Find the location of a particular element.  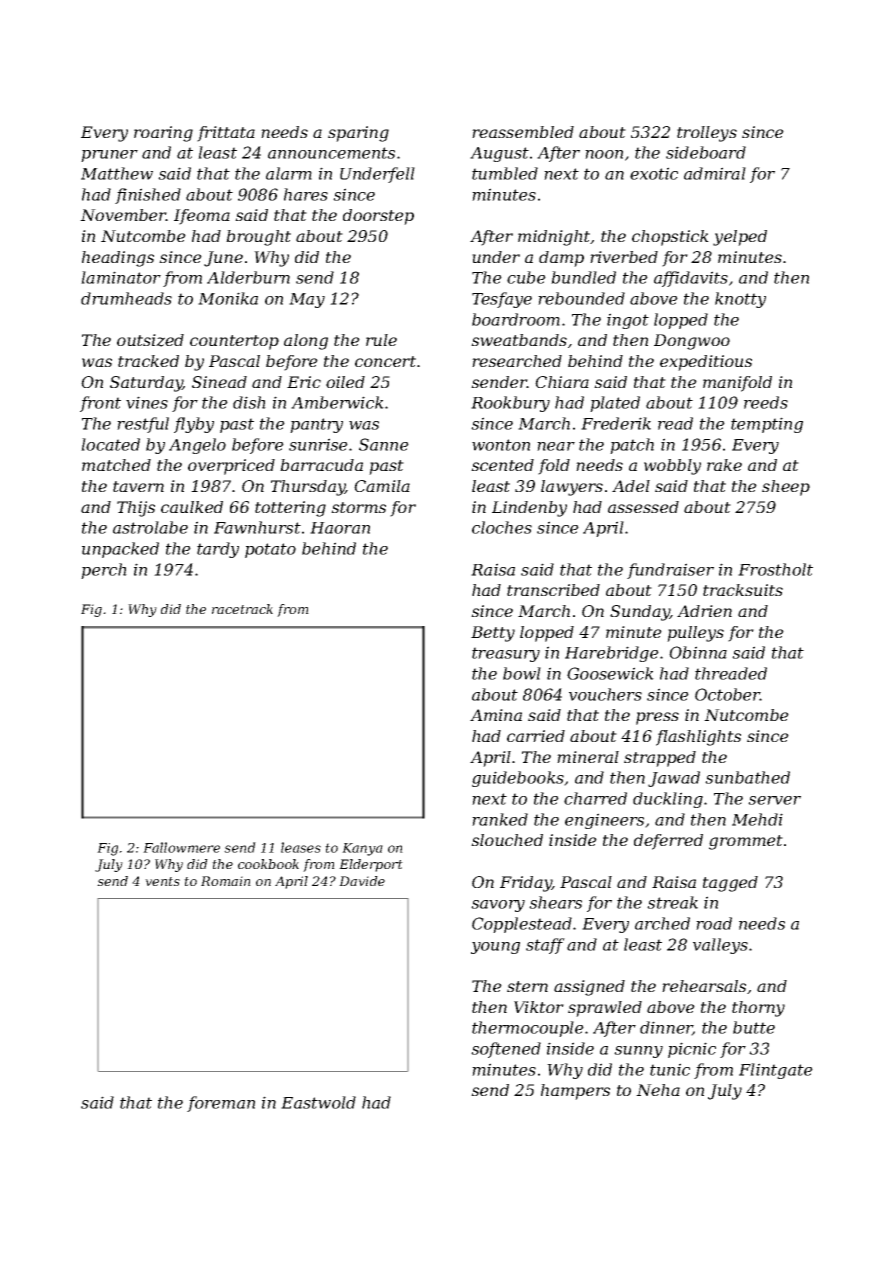

guidebooks is located at coordinates (518, 779).
